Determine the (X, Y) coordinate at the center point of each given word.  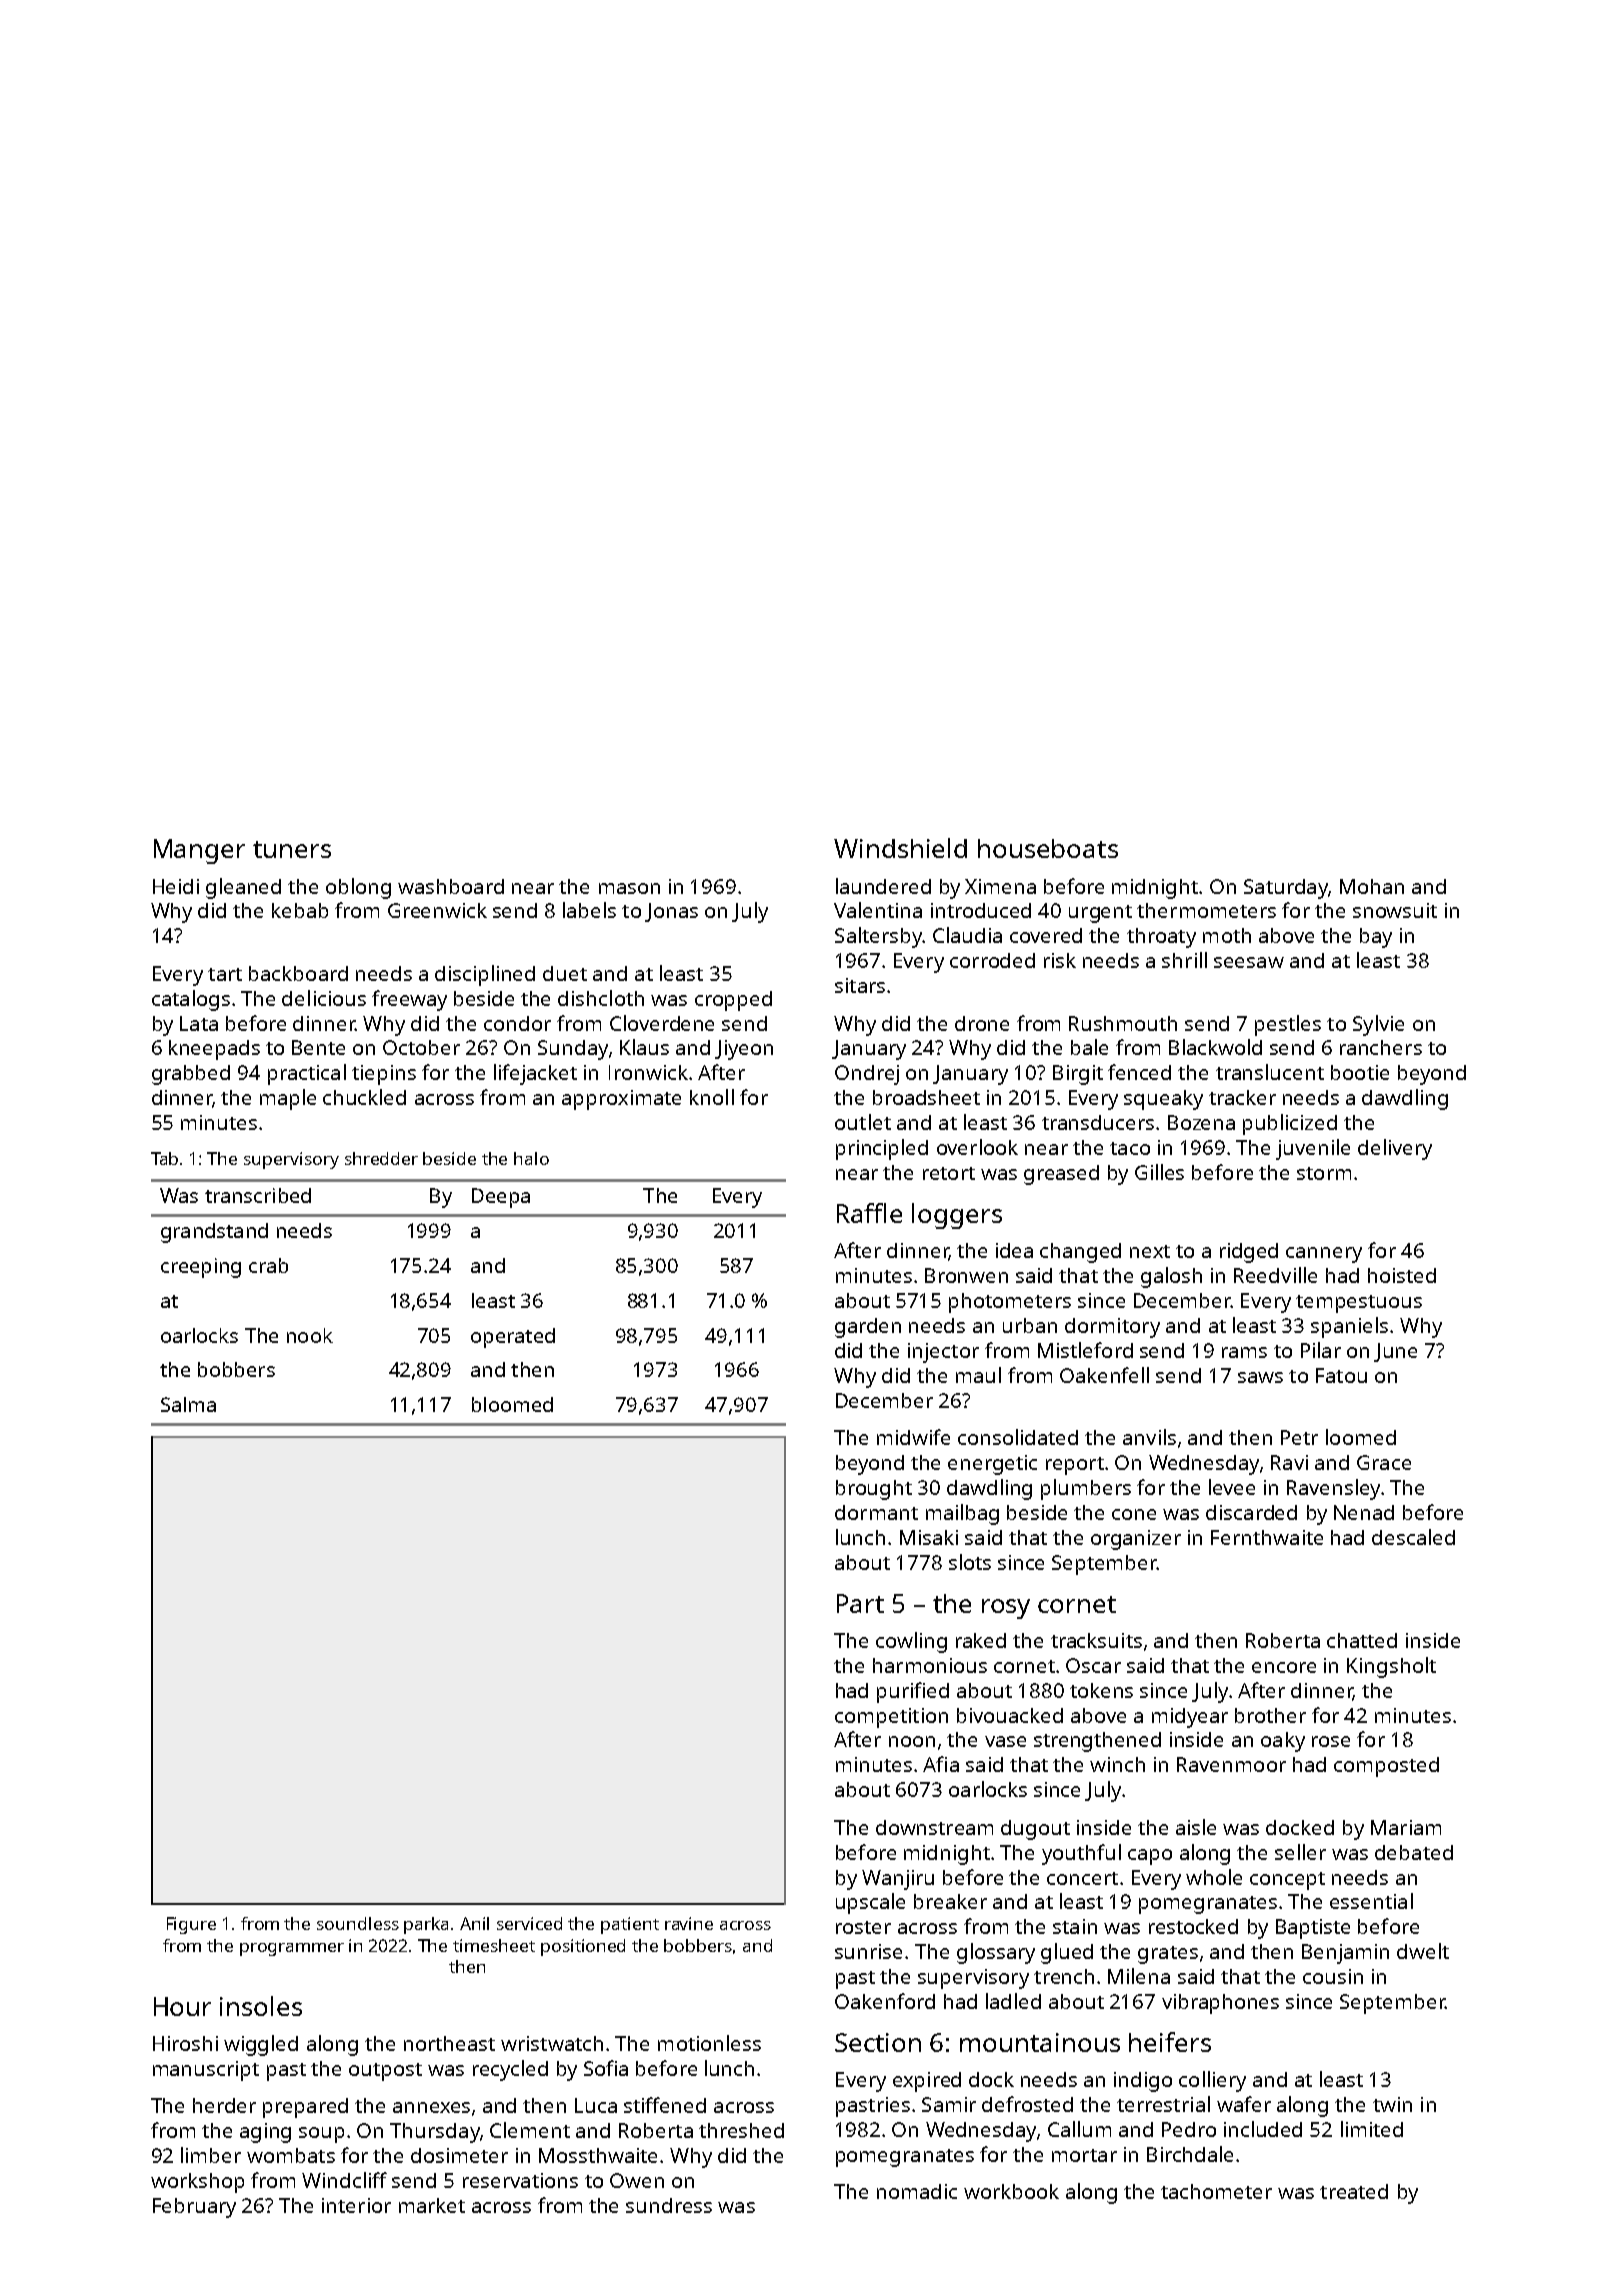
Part (860, 1603)
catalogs (191, 1000)
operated (513, 1338)
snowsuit (1395, 910)
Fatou (1341, 1375)
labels (589, 910)
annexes (431, 2107)
